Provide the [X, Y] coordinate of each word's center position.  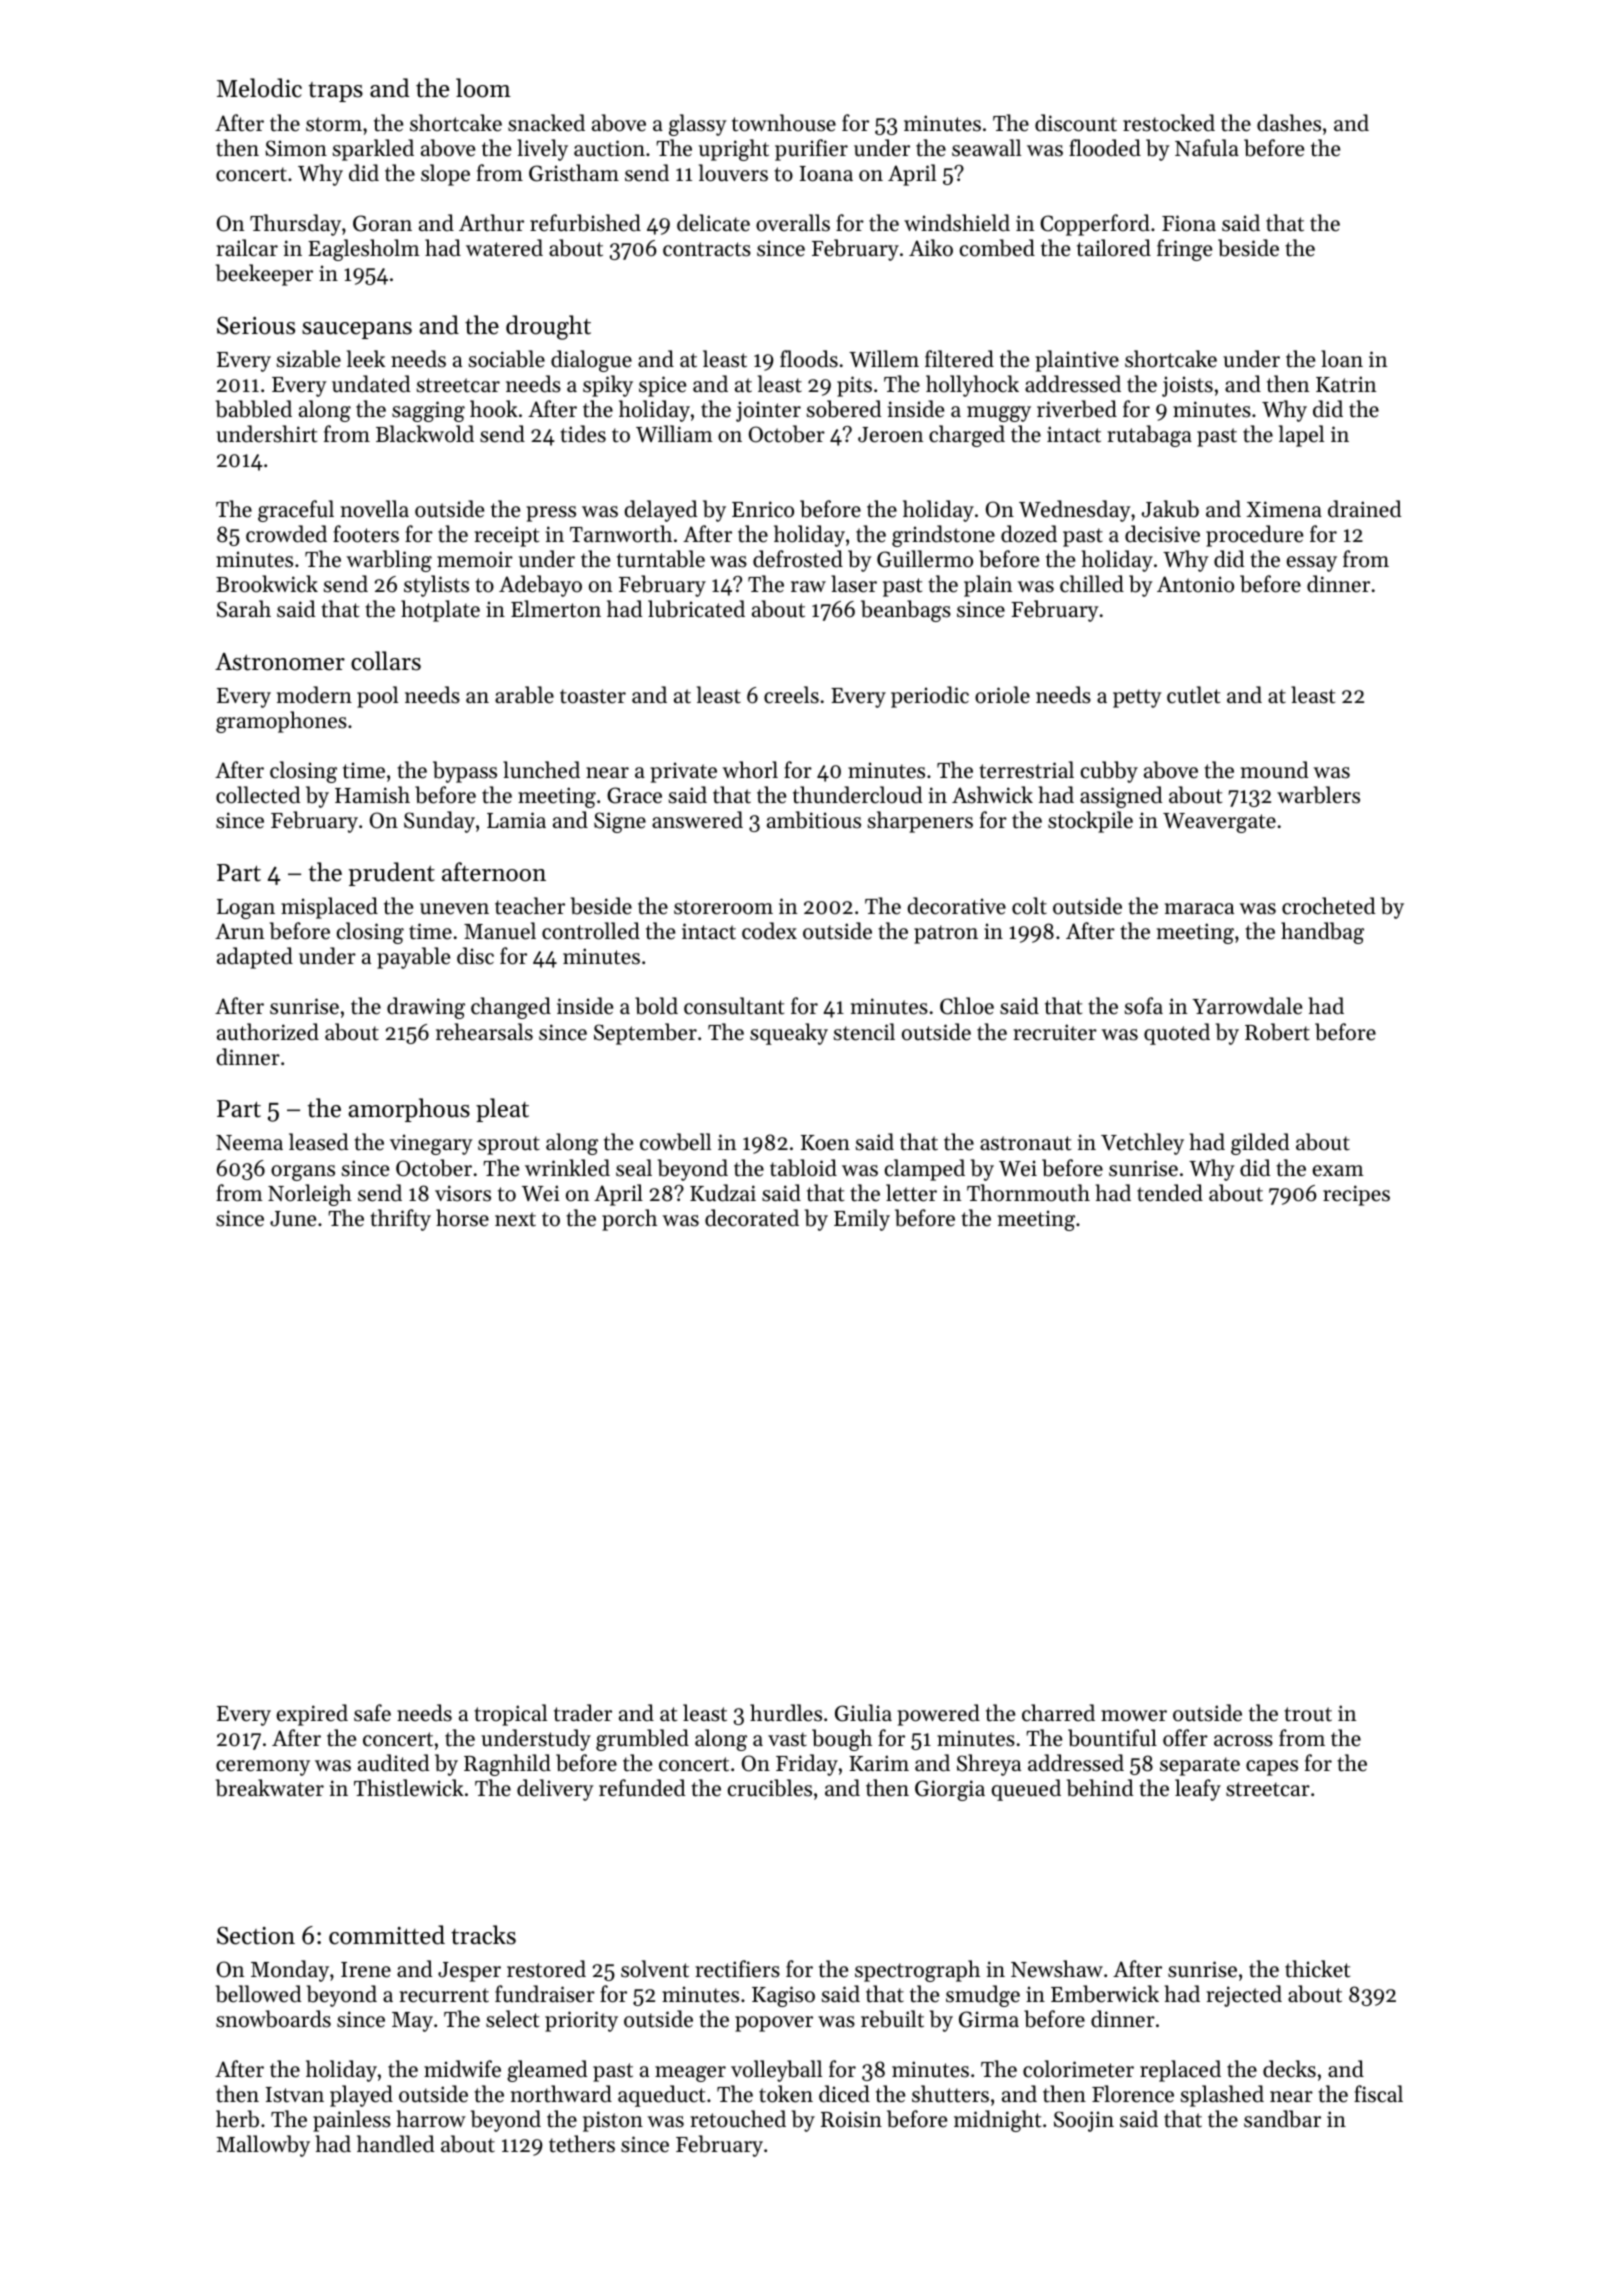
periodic [930, 697]
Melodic [259, 88]
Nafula [1207, 148]
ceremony [263, 1768]
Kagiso [783, 1996]
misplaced [329, 908]
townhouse [784, 123]
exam [1338, 1171]
